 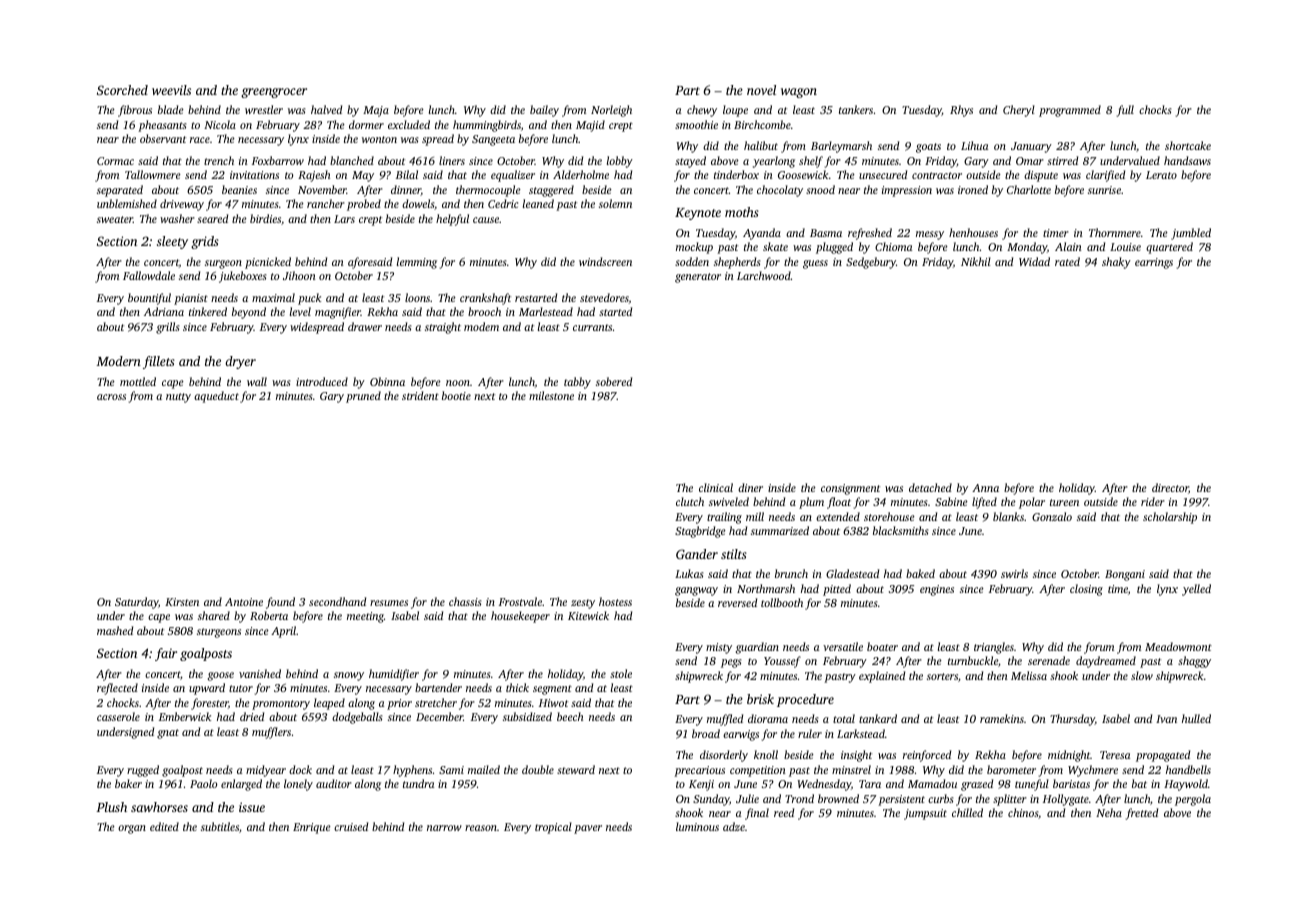 I want to click on chinos, so click(x=1023, y=812).
